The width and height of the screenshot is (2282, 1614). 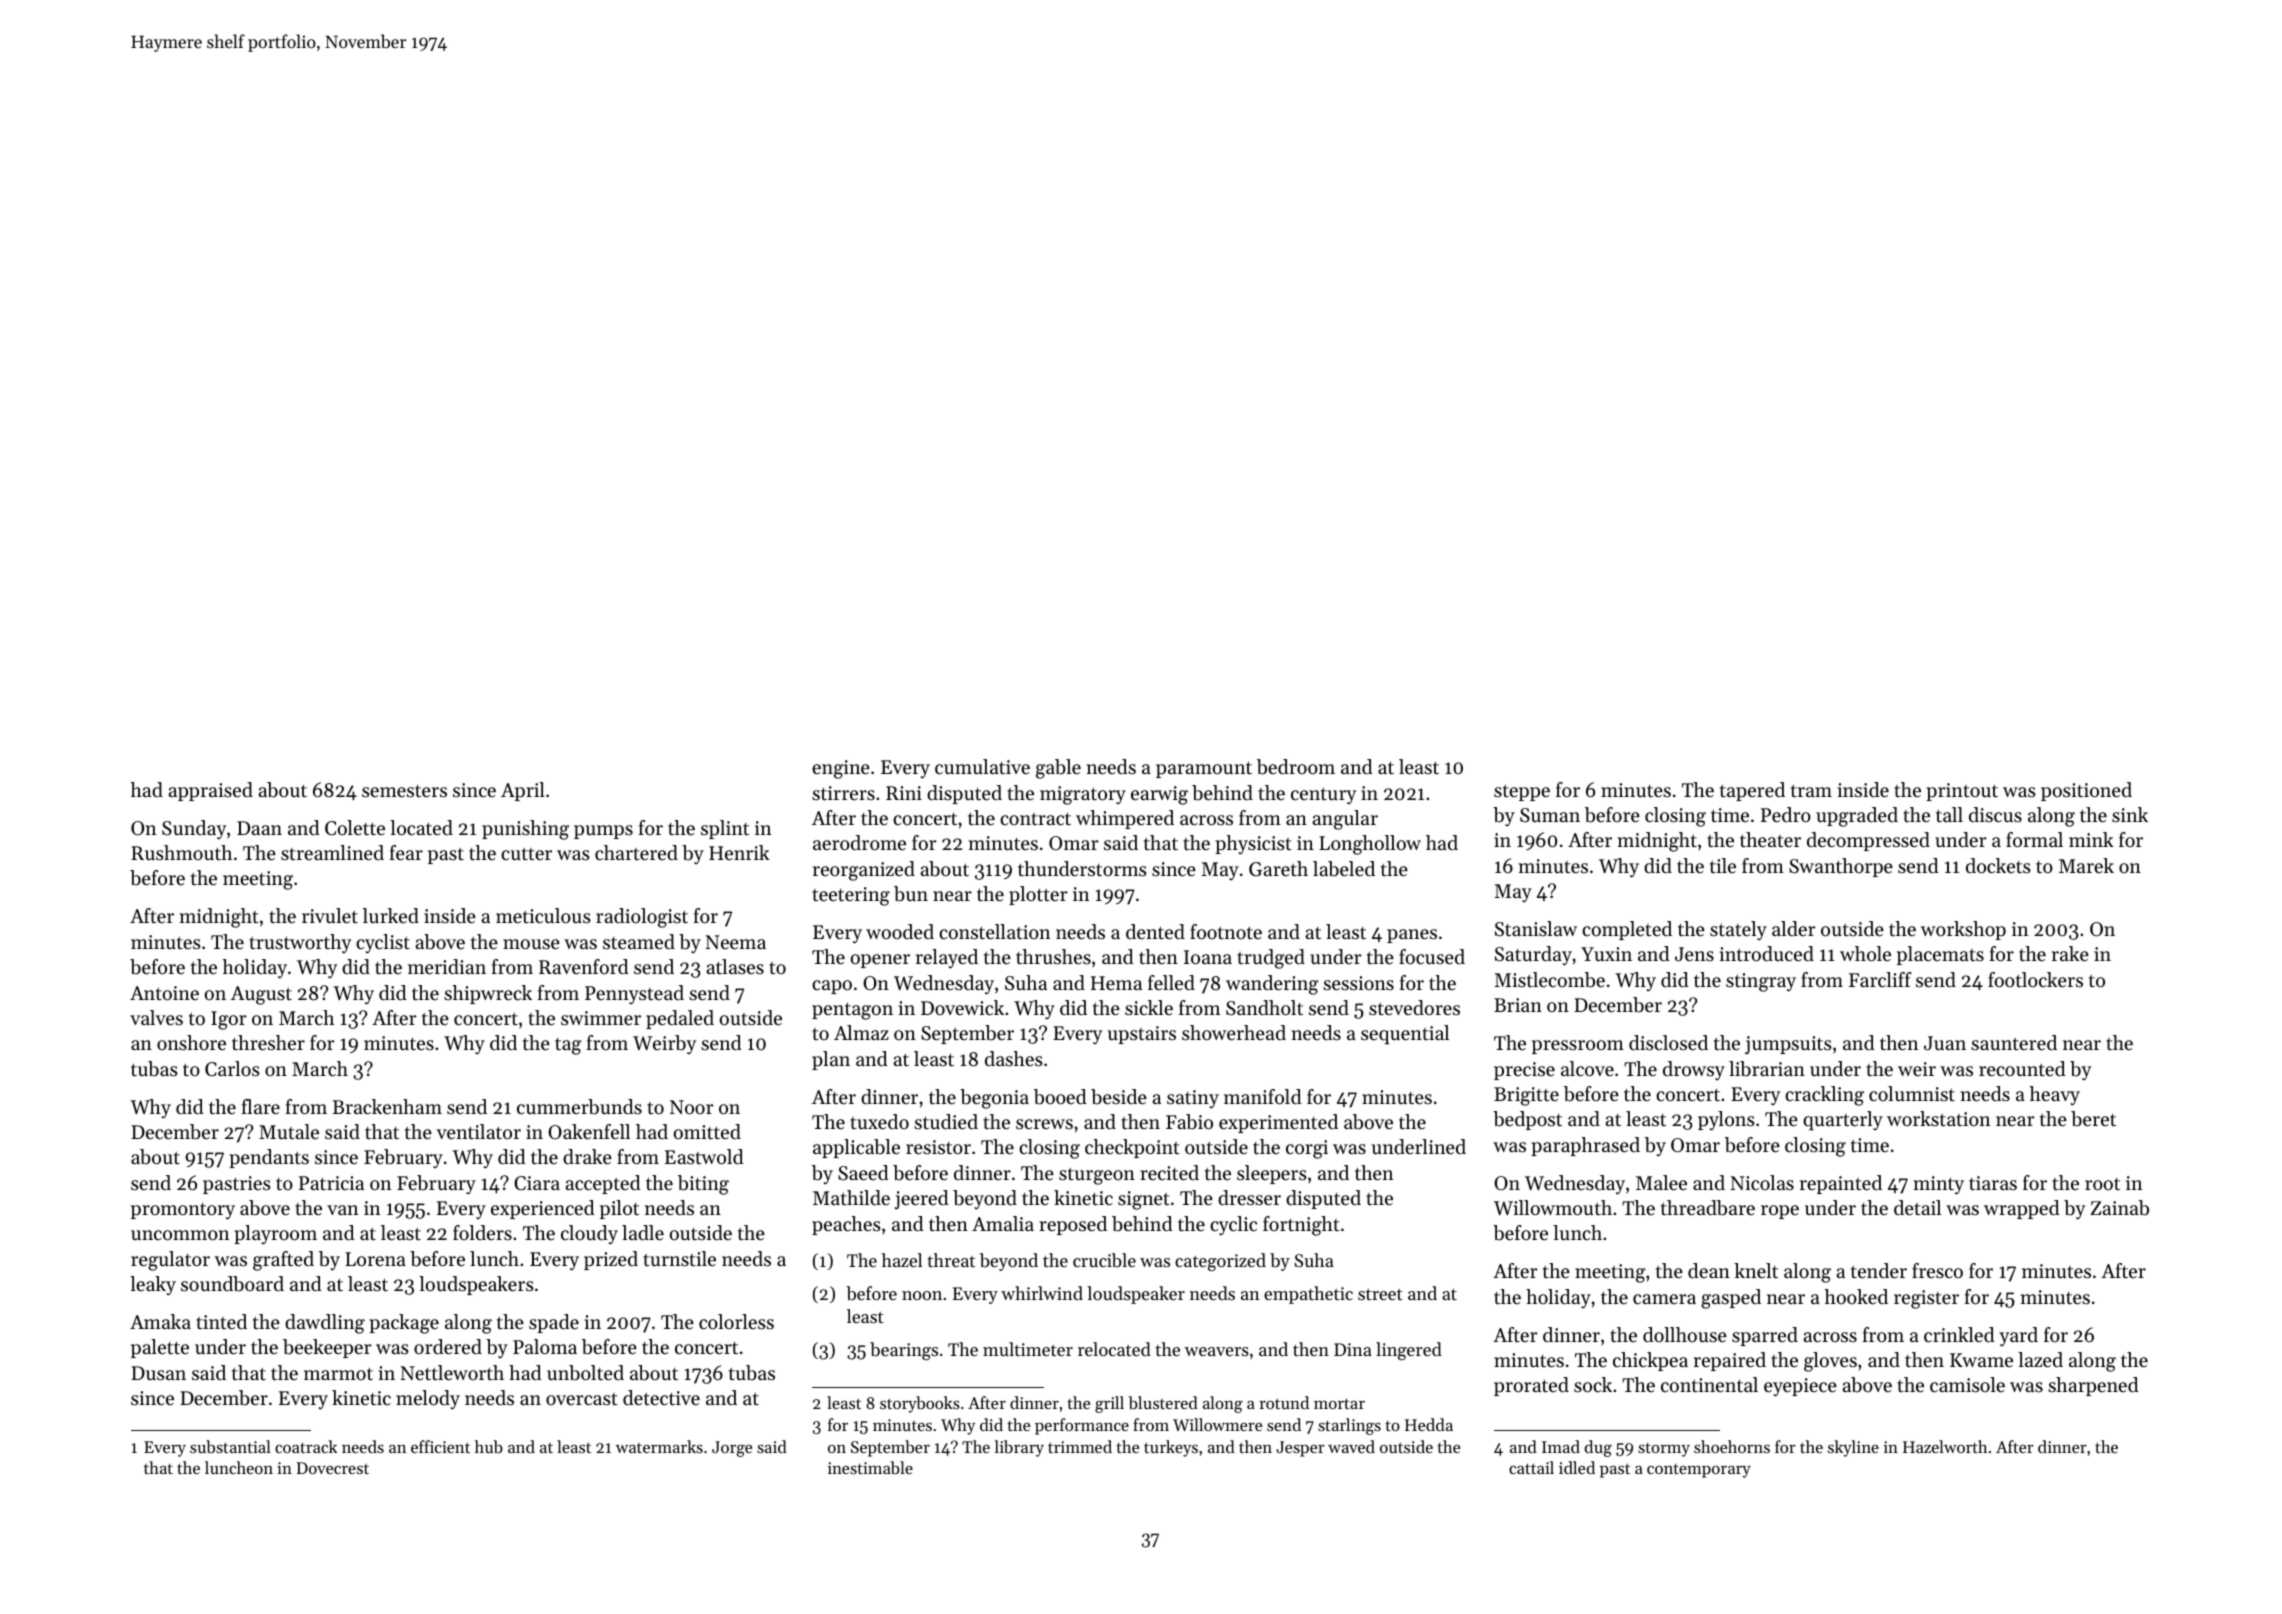 I want to click on contemporary, so click(x=1699, y=1471).
